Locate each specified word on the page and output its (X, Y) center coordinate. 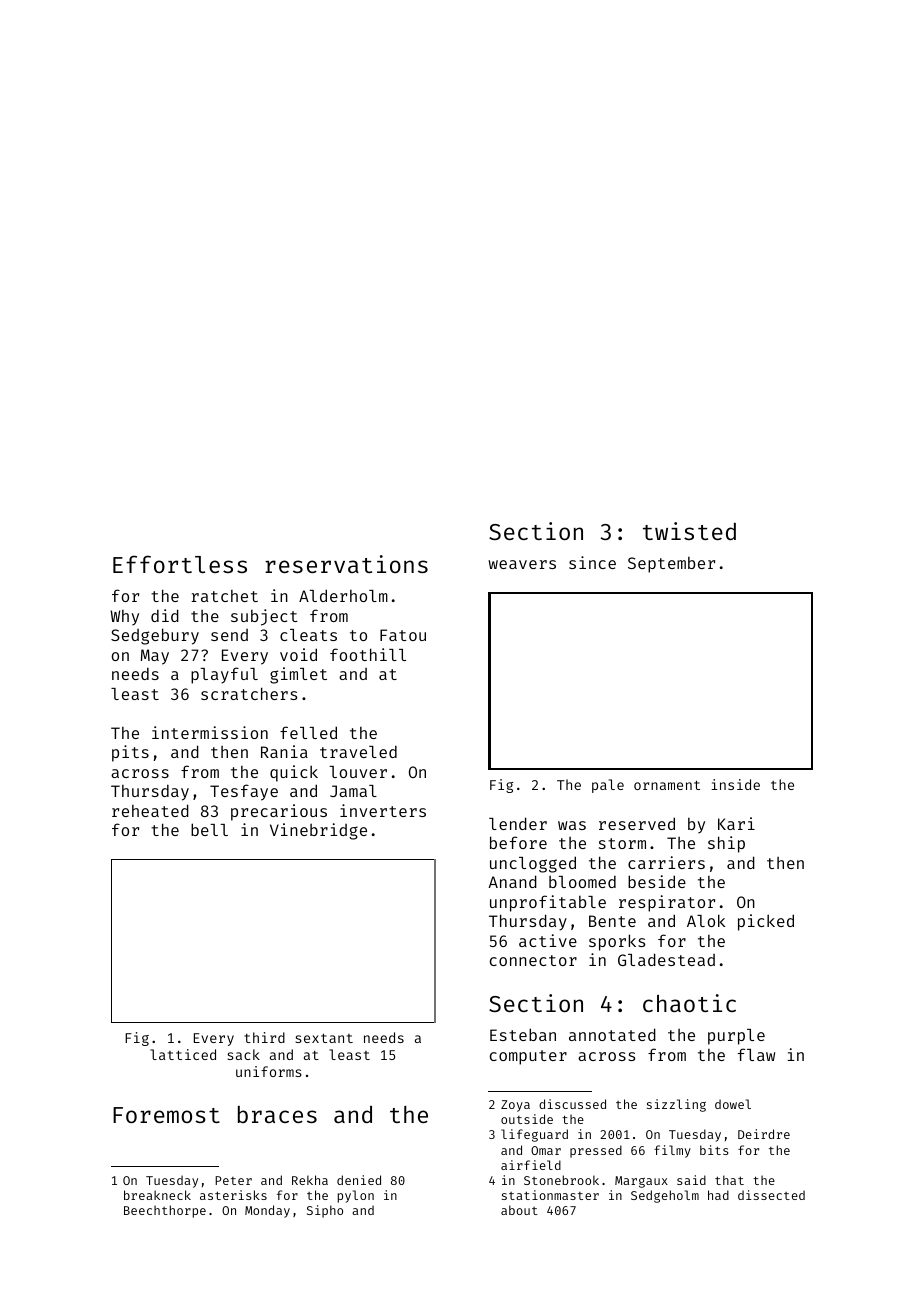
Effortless (180, 564)
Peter (233, 1180)
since (592, 562)
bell (209, 829)
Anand (512, 881)
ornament (667, 785)
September (671, 565)
